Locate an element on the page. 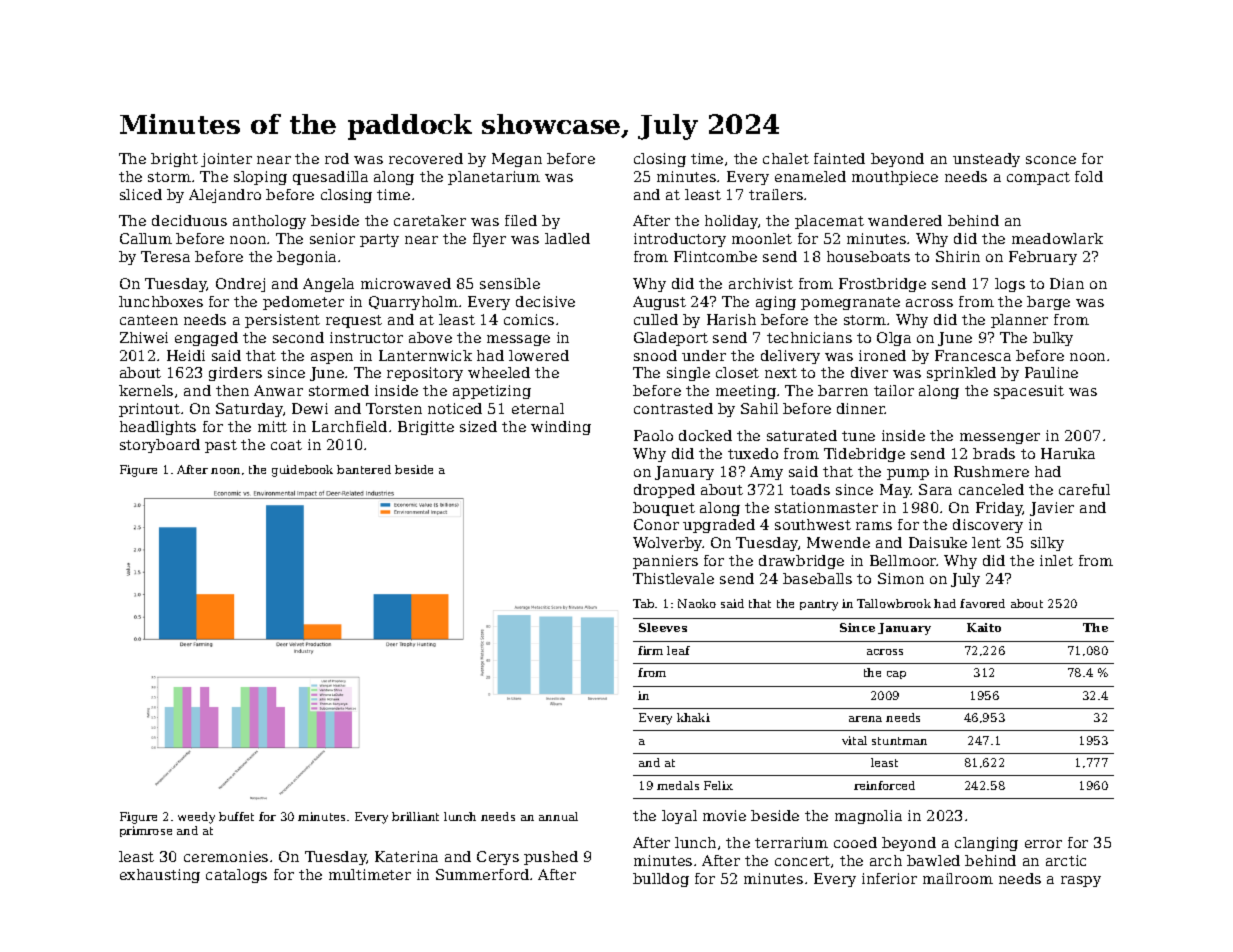 The width and height of the document is (1233, 952). brilliant is located at coordinates (415, 816).
